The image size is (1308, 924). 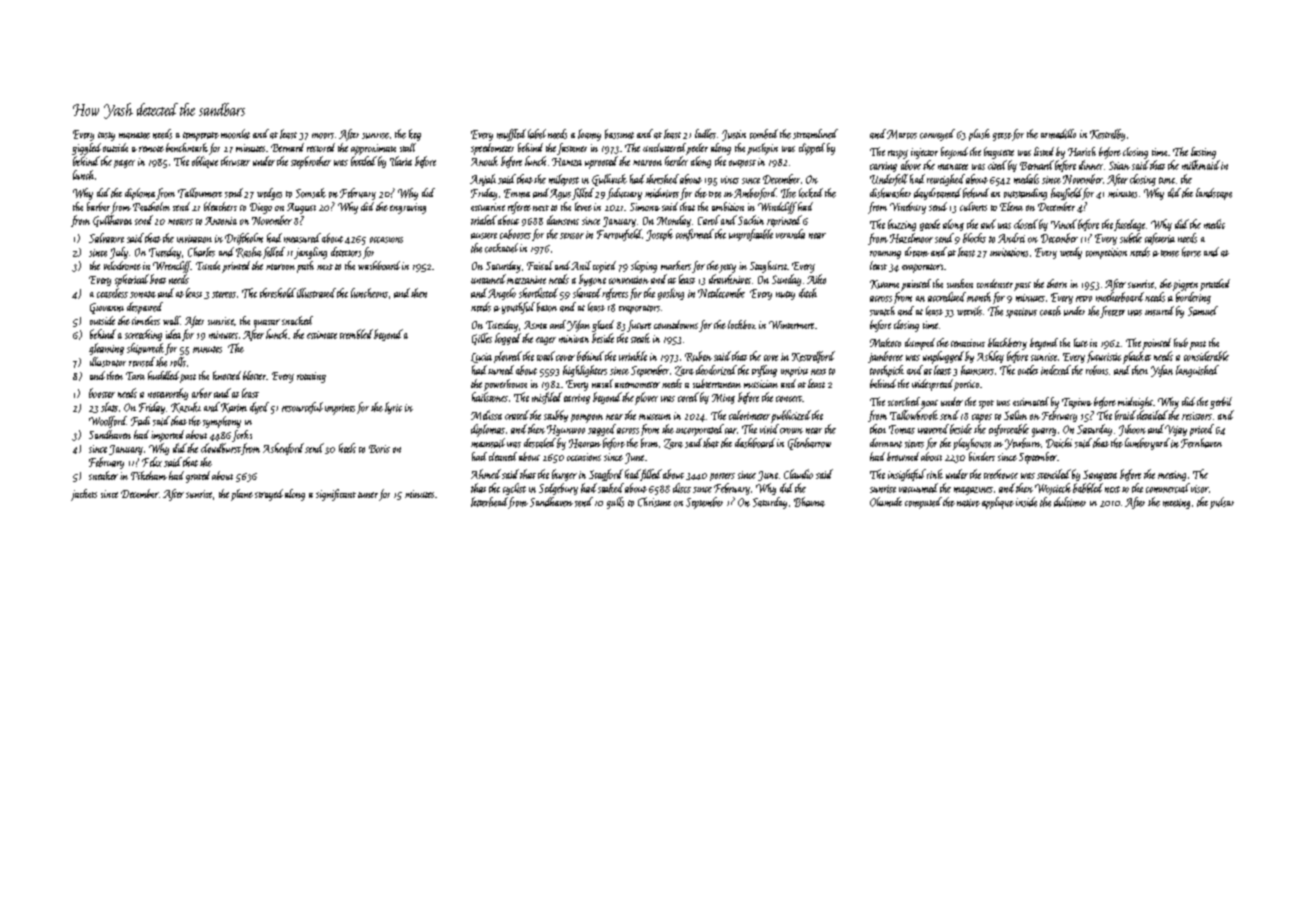 I want to click on snacked, so click(x=297, y=320).
